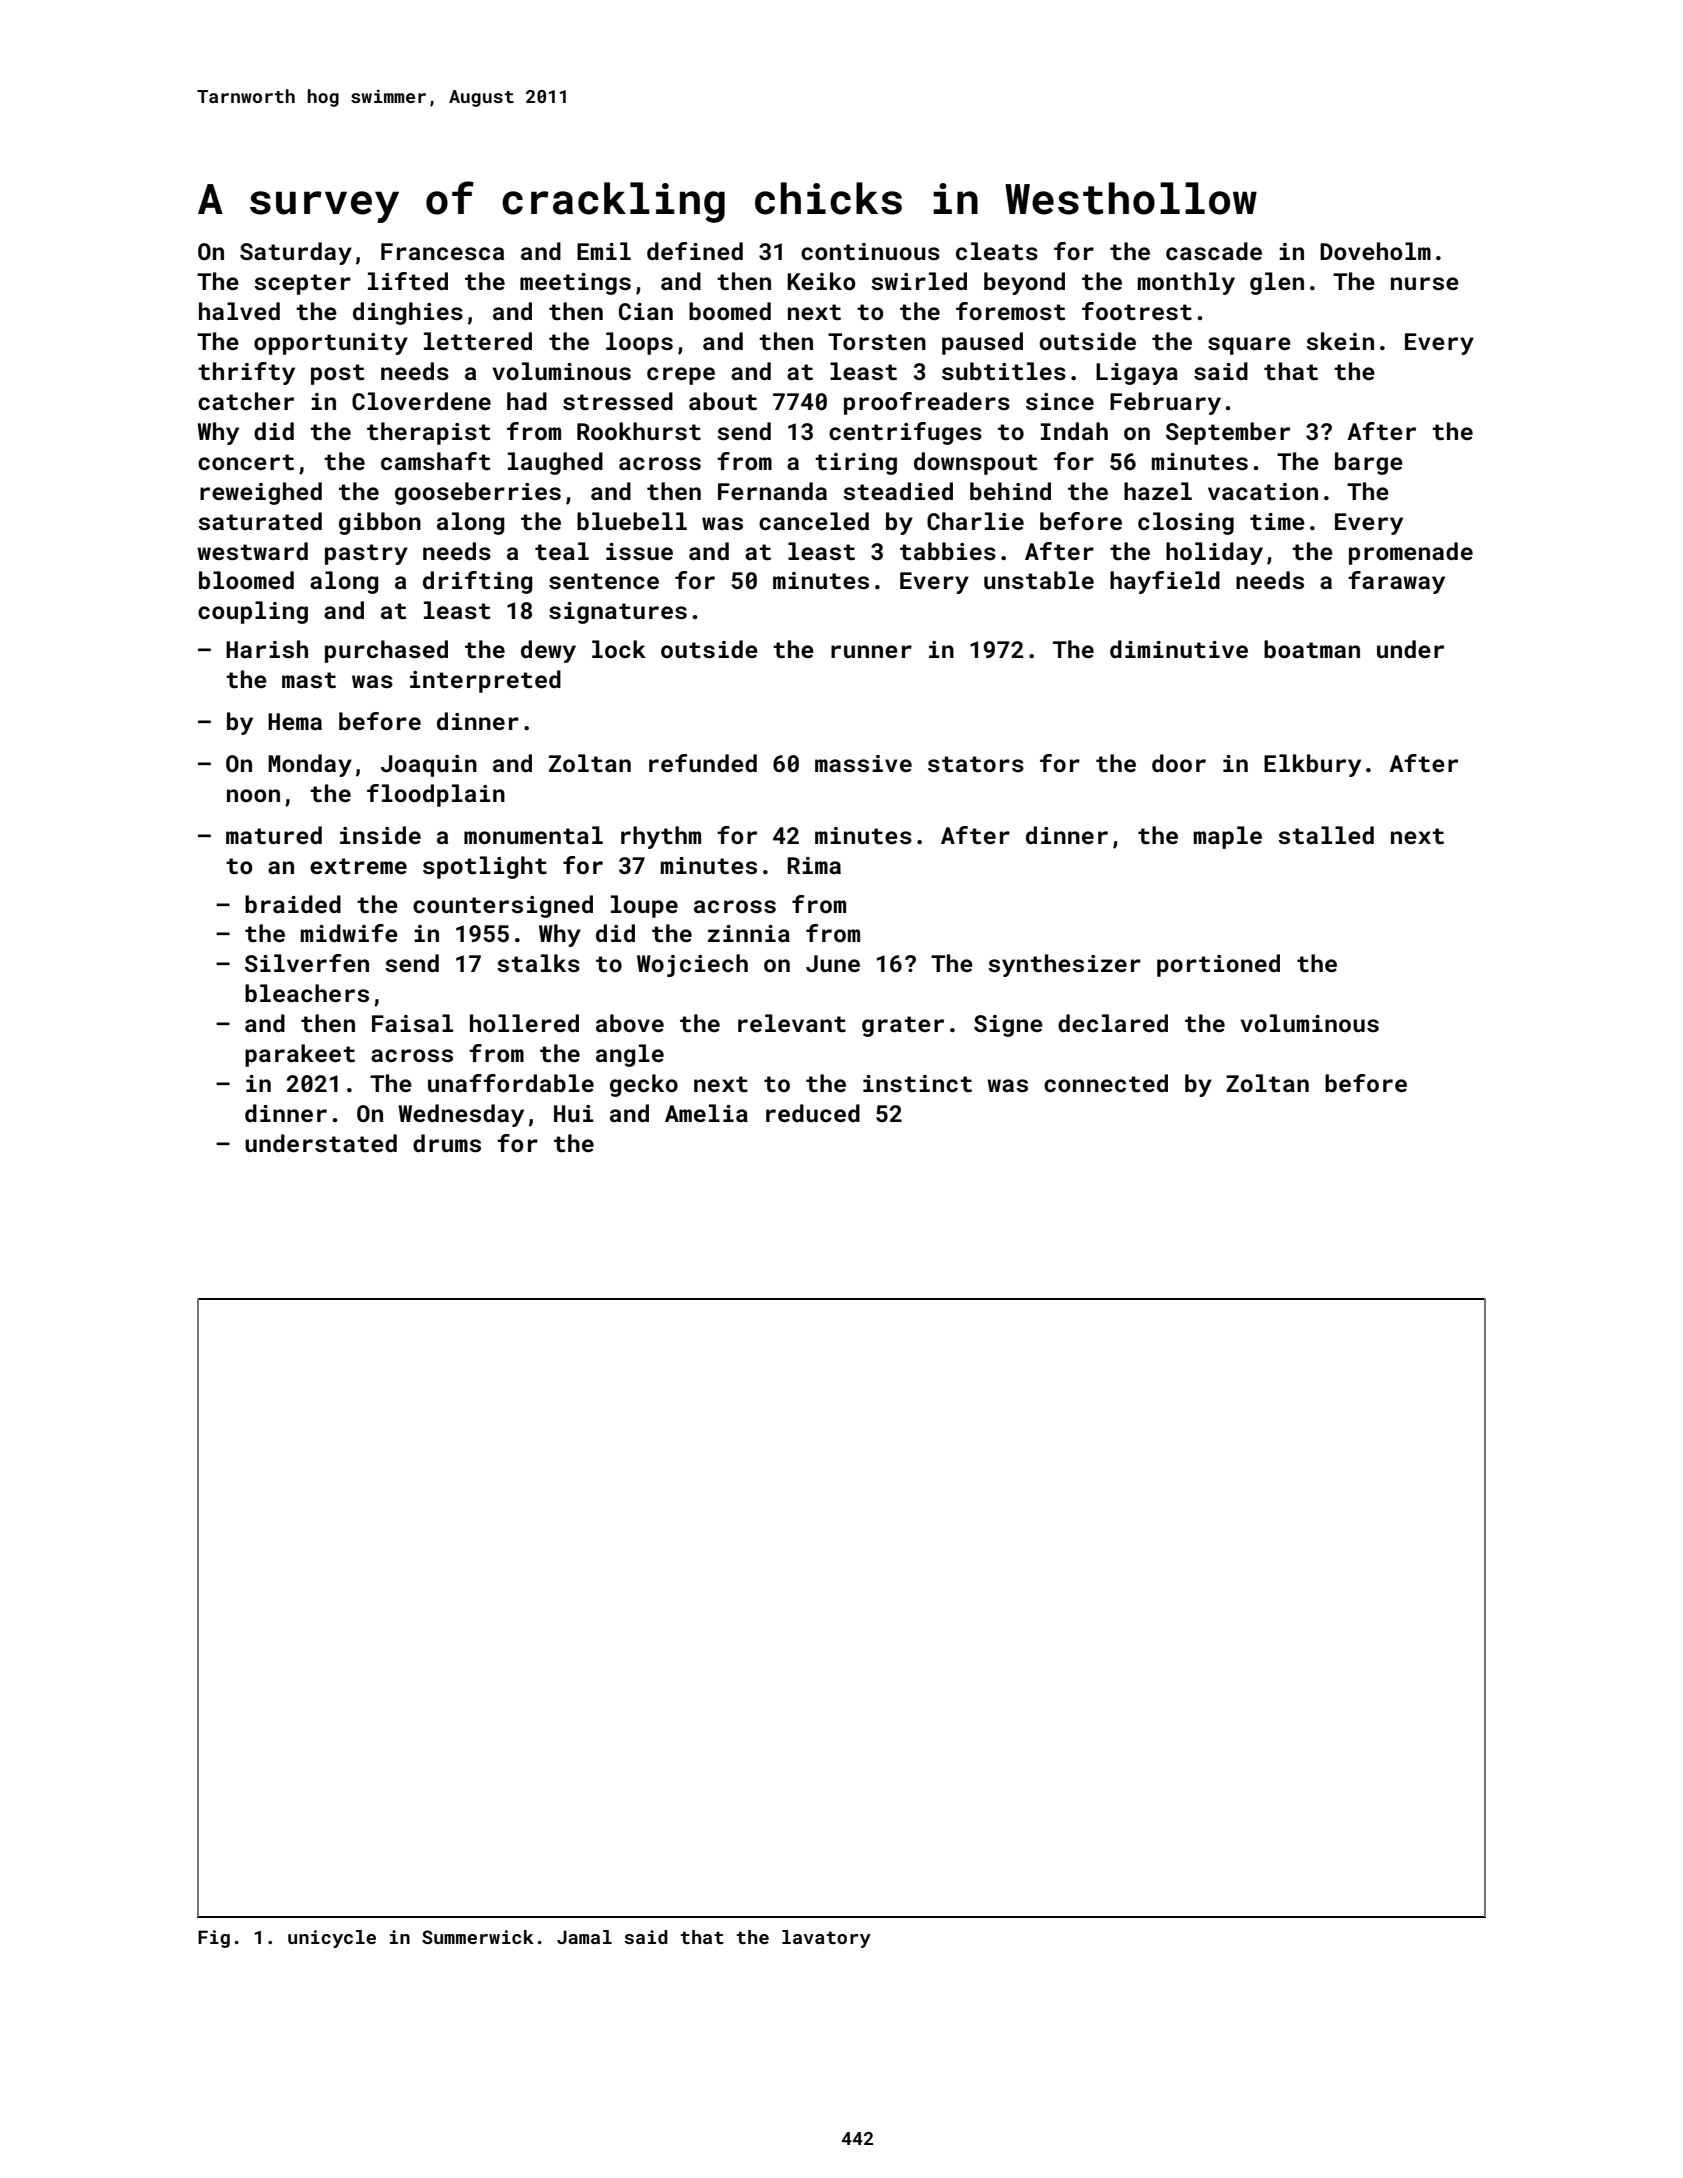 The height and width of the page is (2178, 1683). What do you see at coordinates (863, 763) in the page?
I see `massive` at bounding box center [863, 763].
